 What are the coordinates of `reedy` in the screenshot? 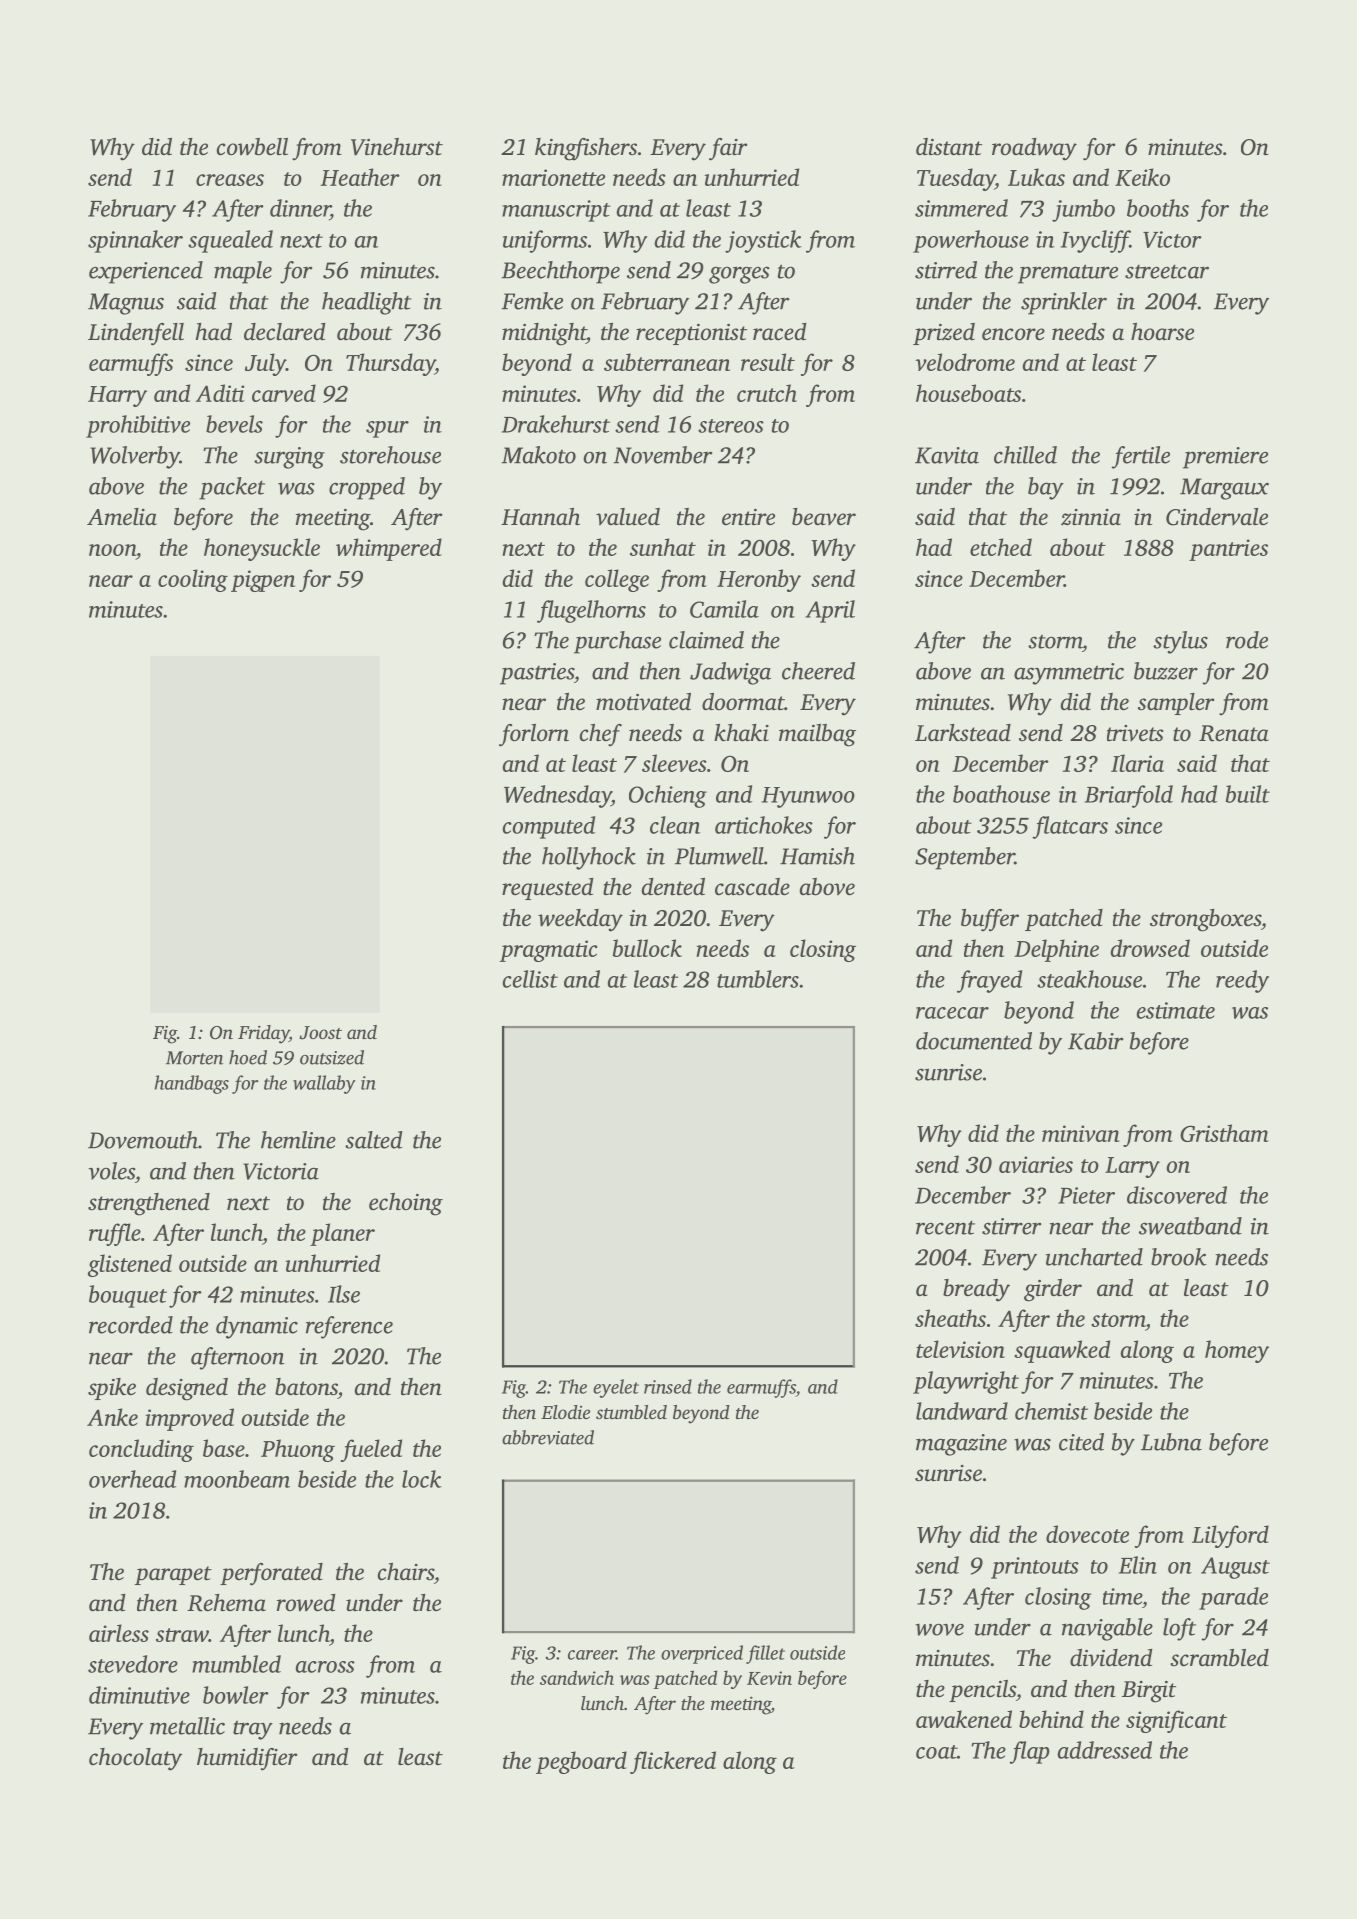 It's located at (1242, 981).
